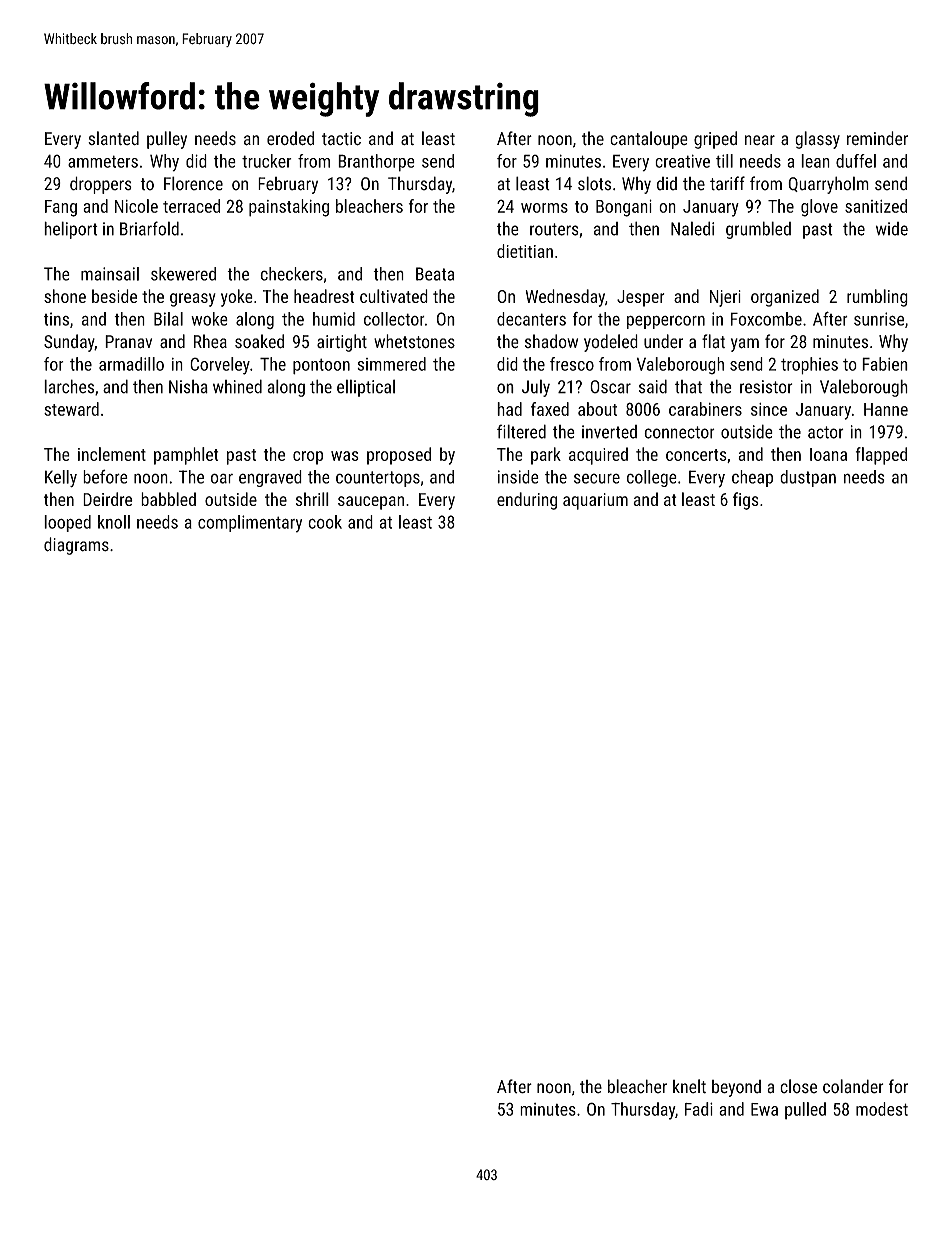  What do you see at coordinates (376, 163) in the page?
I see `Branthorpe` at bounding box center [376, 163].
